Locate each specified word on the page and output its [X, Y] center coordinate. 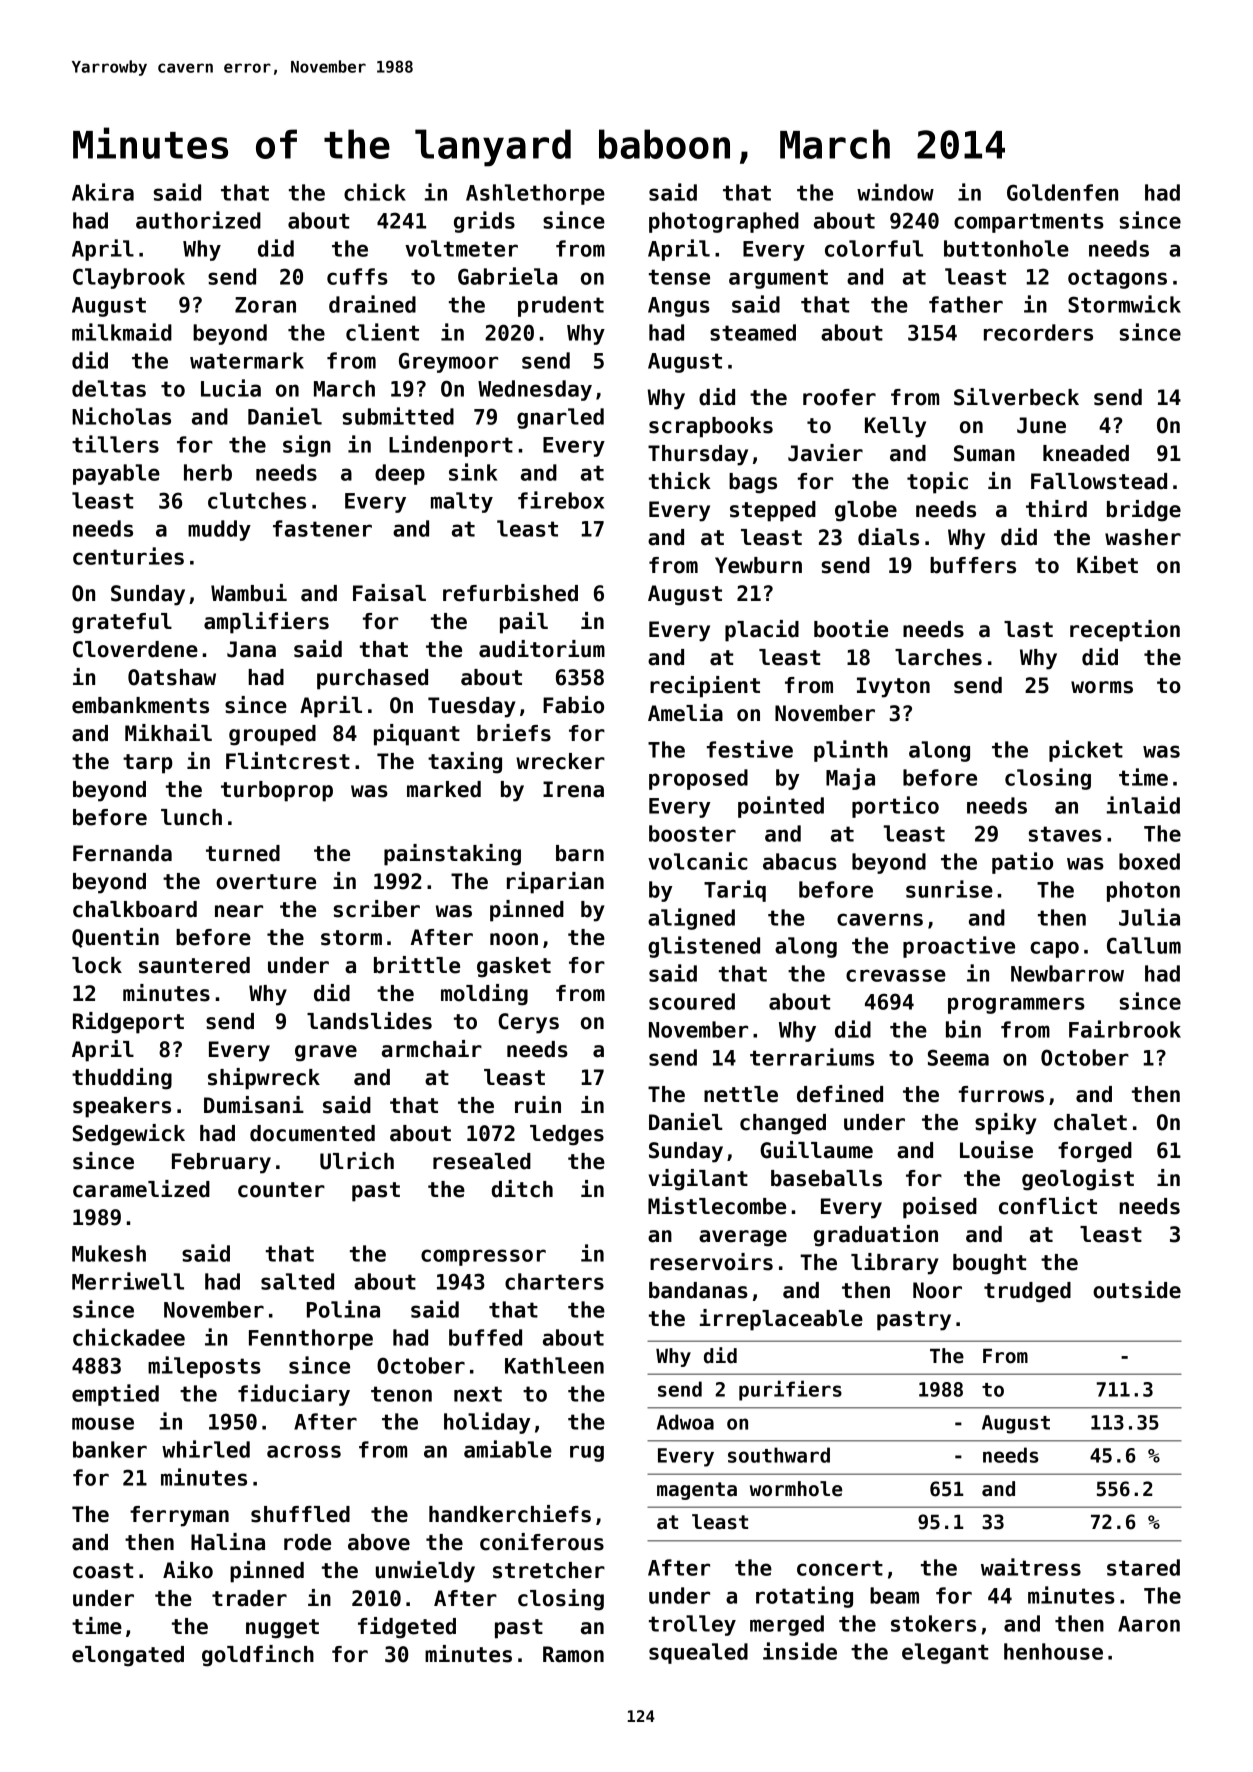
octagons [1117, 279]
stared [1143, 1567]
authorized [198, 220]
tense [679, 277]
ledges [567, 1135]
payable [116, 474]
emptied [115, 1395]
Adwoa [685, 1422]
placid [762, 631]
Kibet [1107, 565]
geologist [1078, 1180]
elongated [128, 1656]
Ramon [573, 1654]
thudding [122, 1079]
